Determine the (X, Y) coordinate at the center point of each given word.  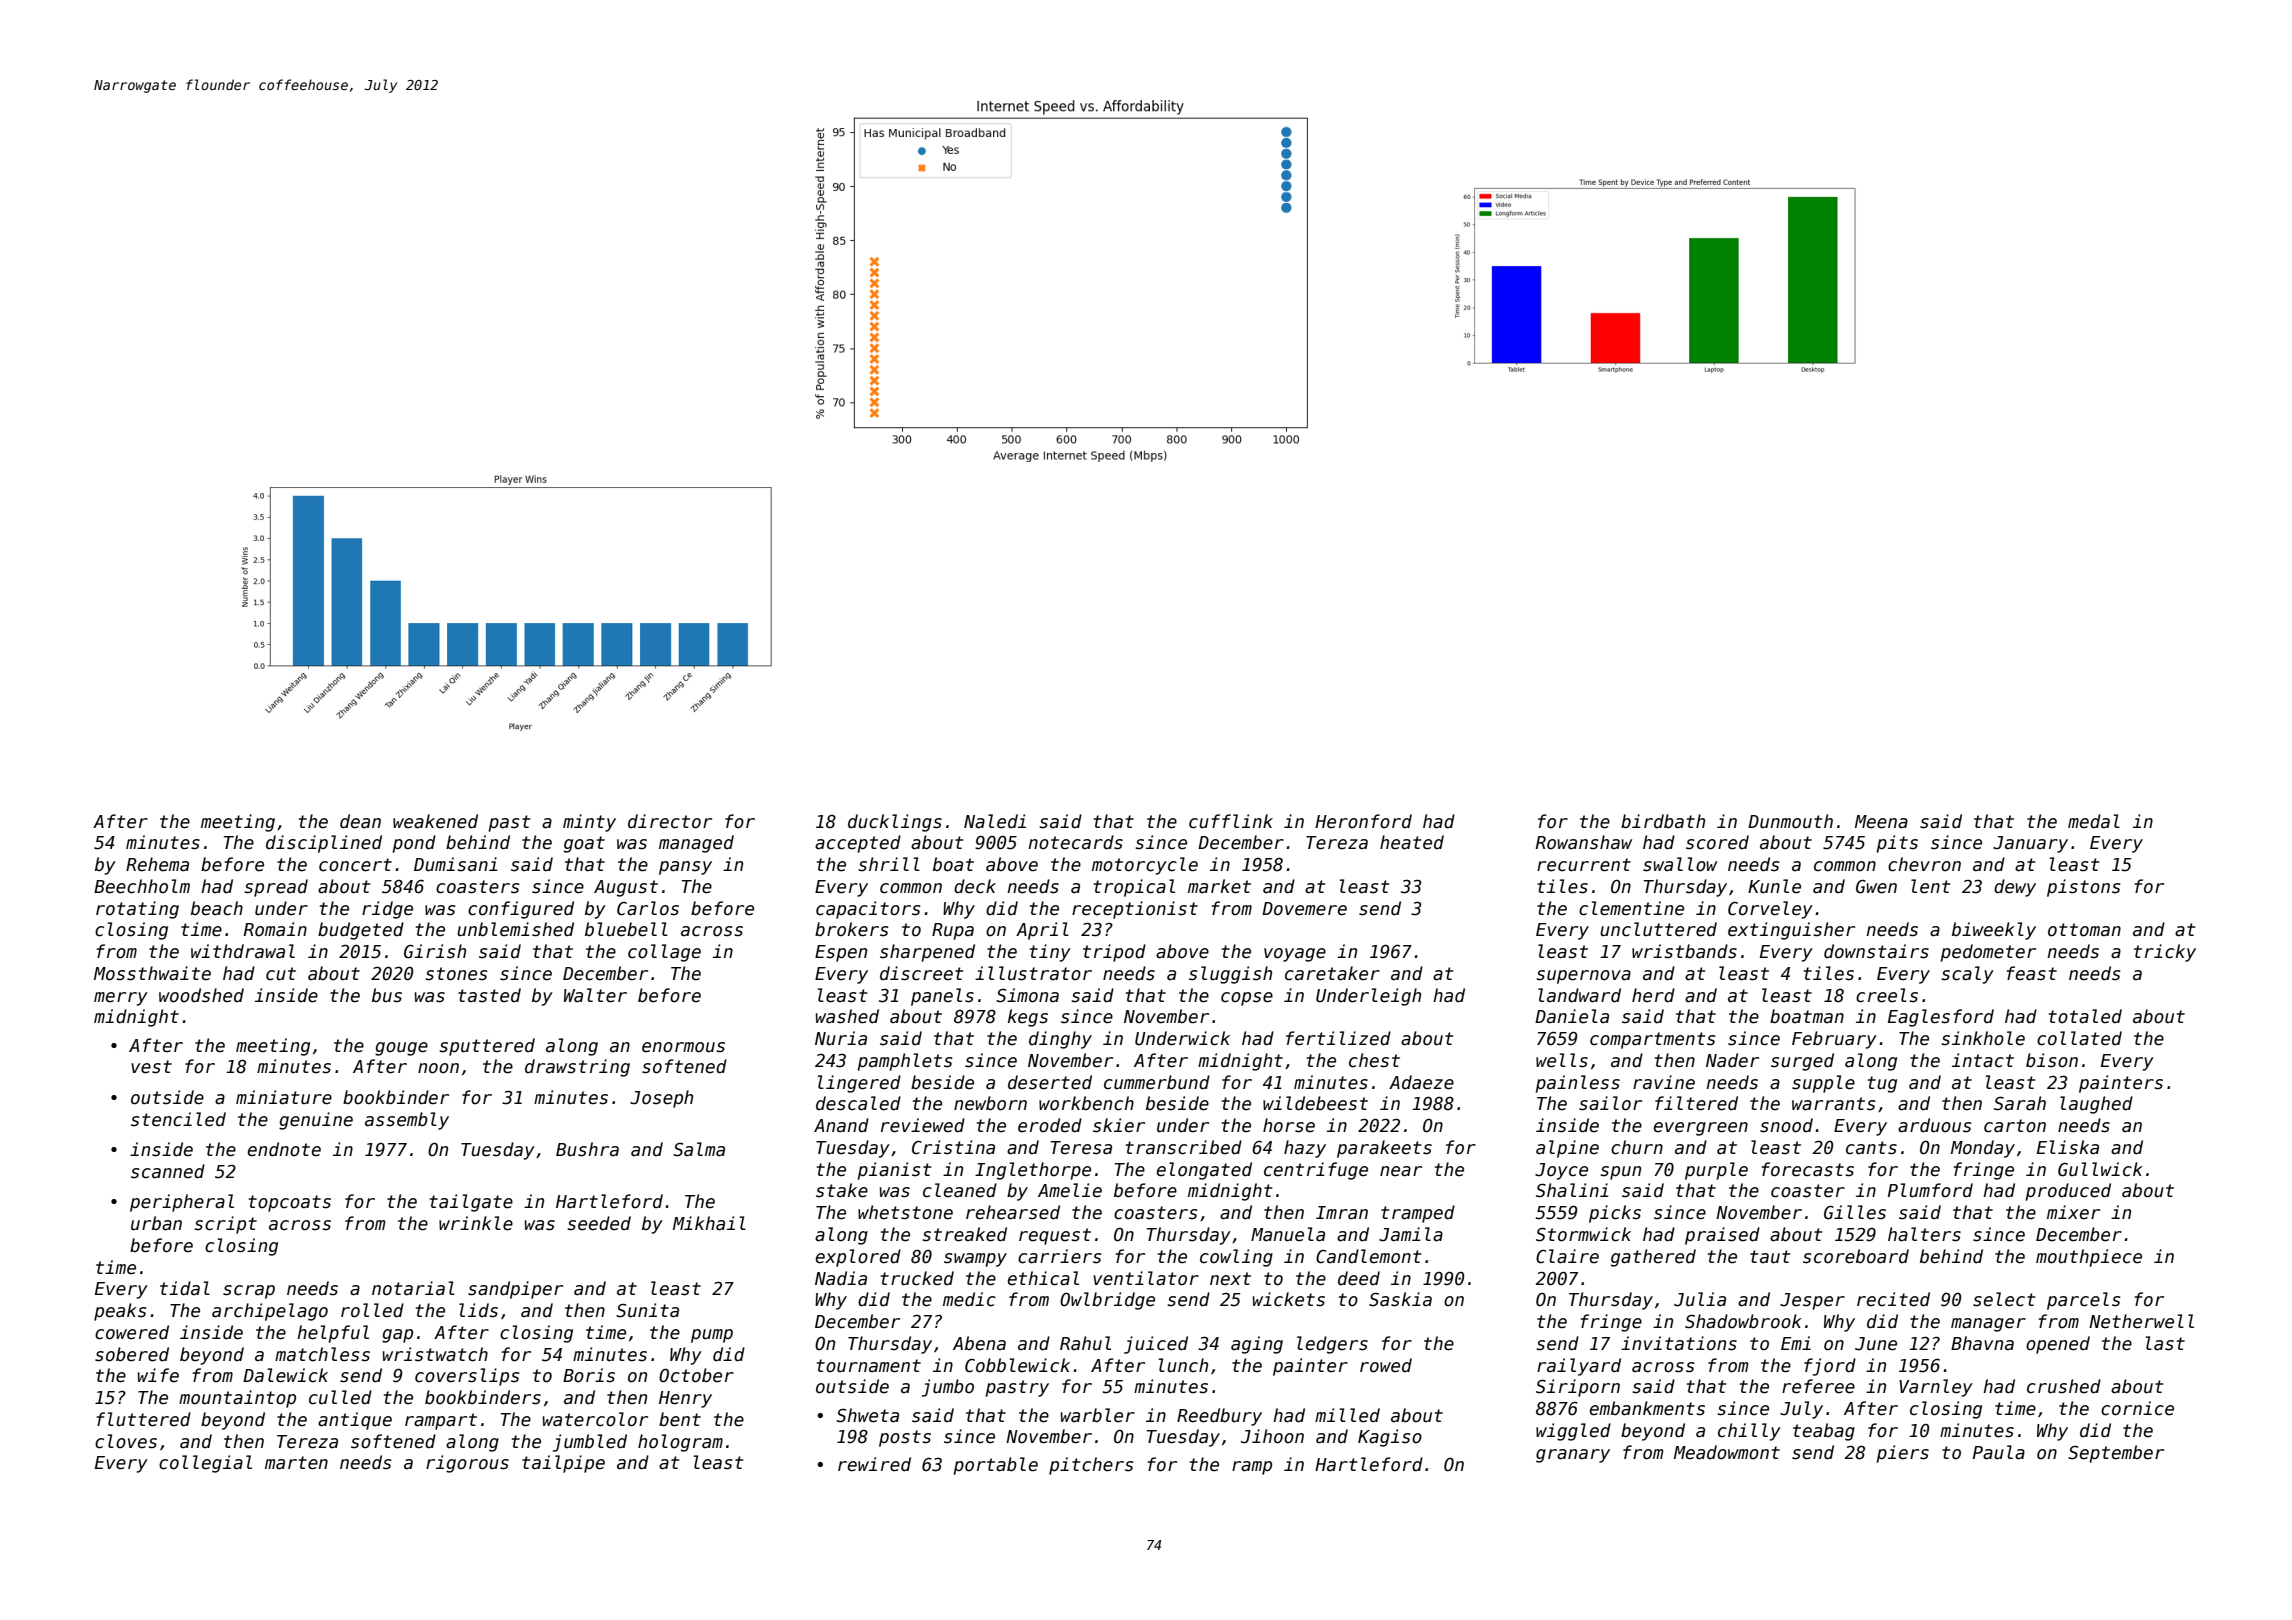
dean (360, 821)
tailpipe (563, 1464)
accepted (858, 844)
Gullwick (2100, 1169)
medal (2094, 821)
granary (1573, 1456)
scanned (168, 1171)
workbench (1086, 1103)
